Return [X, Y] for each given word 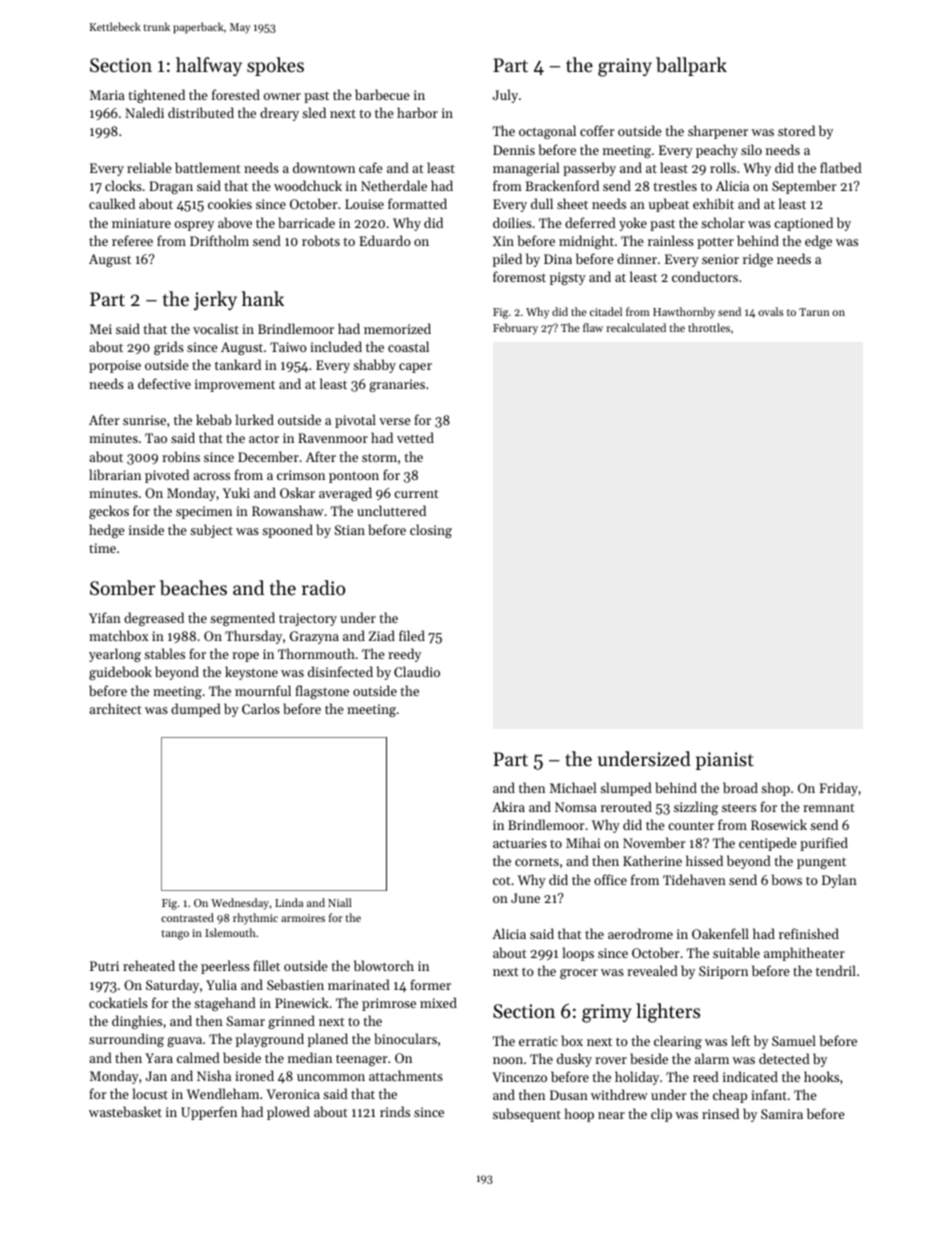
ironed [254, 1075]
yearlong [115, 655]
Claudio [417, 671]
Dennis [514, 150]
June [525, 898]
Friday [838, 789]
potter [715, 243]
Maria [107, 95]
